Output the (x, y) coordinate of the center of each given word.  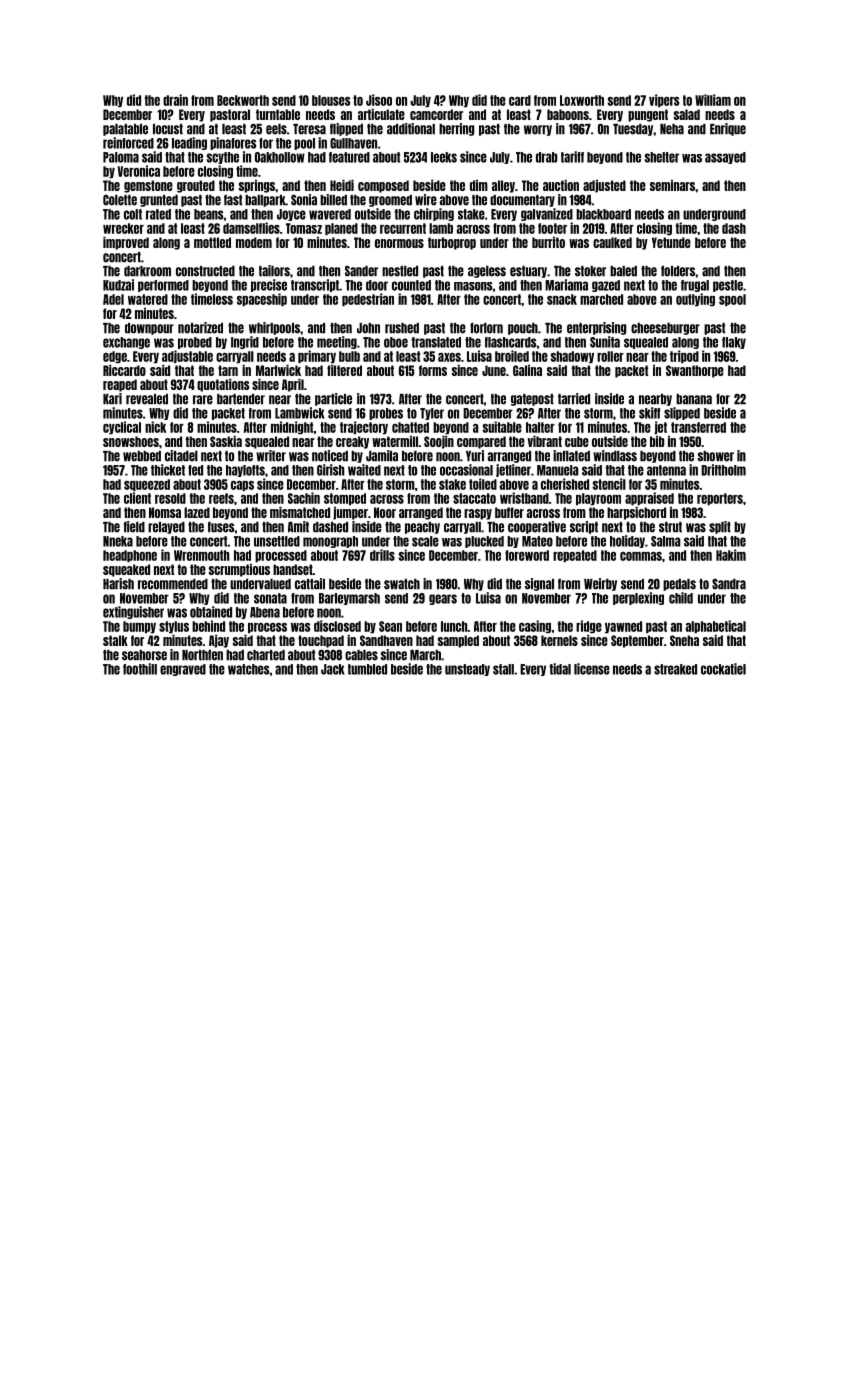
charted (266, 655)
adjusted (604, 186)
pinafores (233, 143)
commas (641, 556)
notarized (200, 328)
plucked (484, 542)
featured (349, 157)
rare (203, 400)
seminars (672, 185)
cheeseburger (665, 329)
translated (436, 342)
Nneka (118, 541)
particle (333, 399)
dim (479, 185)
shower (715, 456)
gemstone (148, 186)
